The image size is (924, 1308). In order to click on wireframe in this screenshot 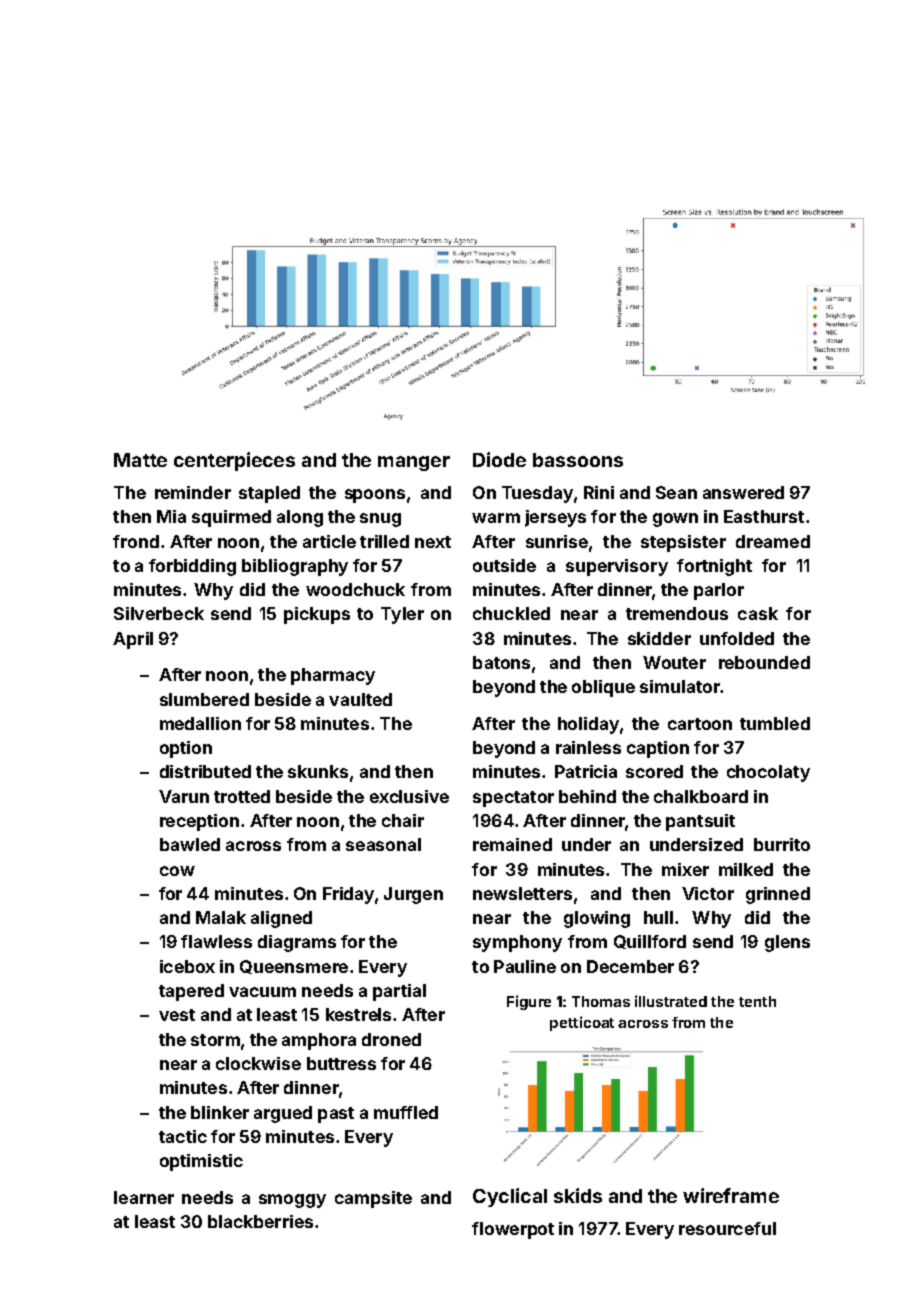, I will do `click(731, 1195)`.
